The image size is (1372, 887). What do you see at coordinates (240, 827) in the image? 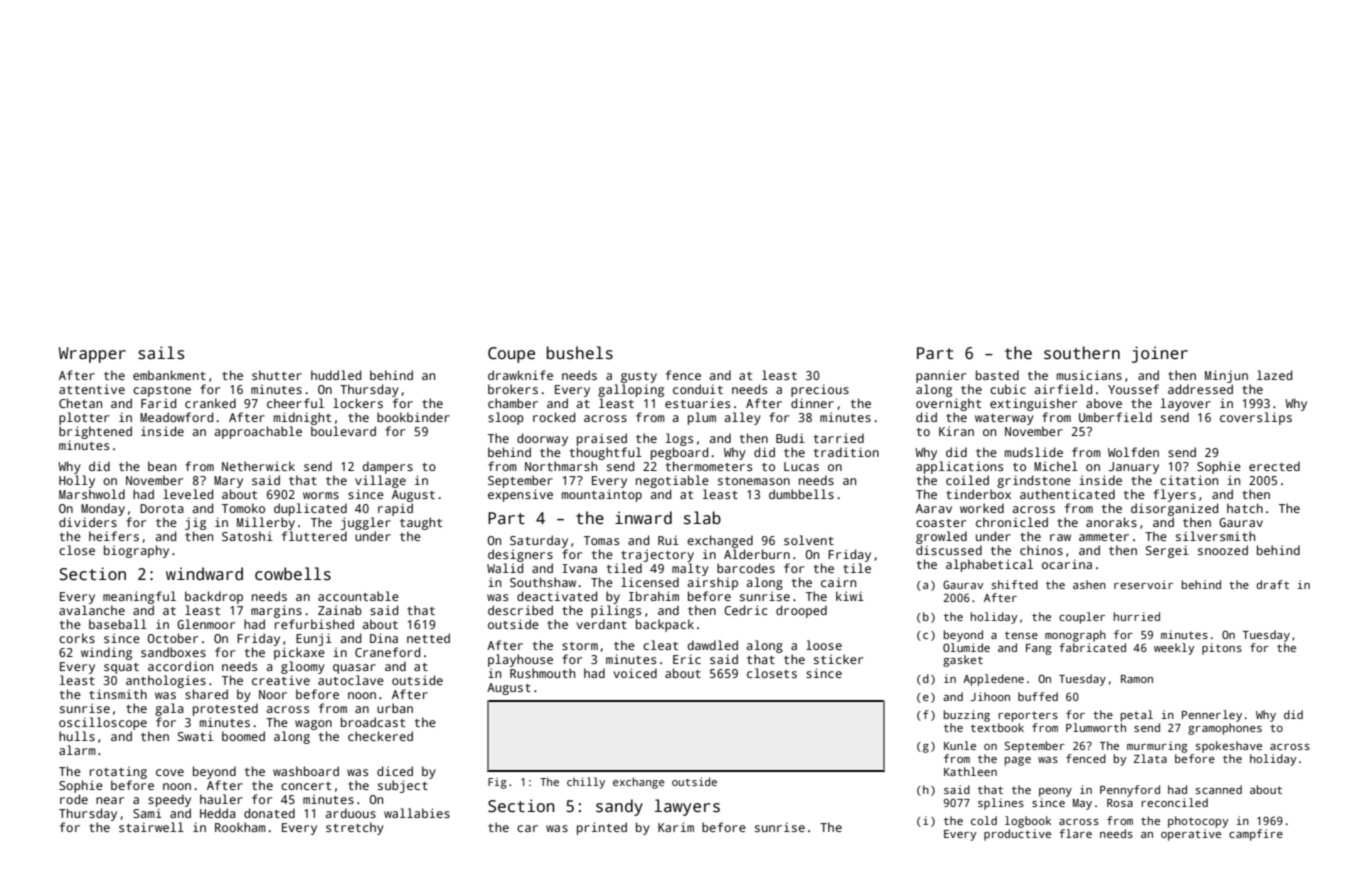
I see `Rookham` at bounding box center [240, 827].
